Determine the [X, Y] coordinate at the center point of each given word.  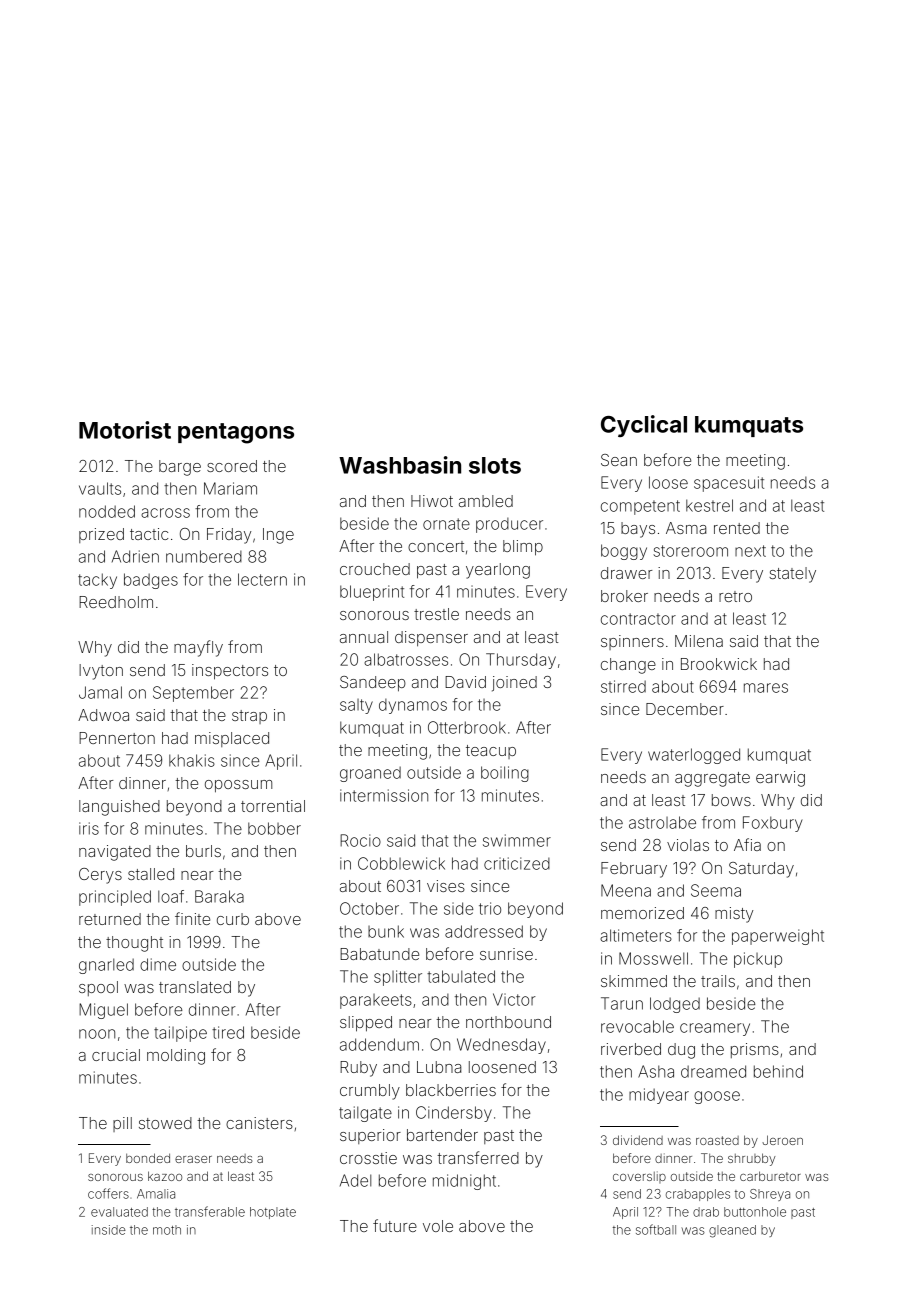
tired [228, 1032]
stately [792, 575]
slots [495, 465]
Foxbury [773, 824]
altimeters [636, 935]
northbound [508, 1022]
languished [119, 808]
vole [438, 1226]
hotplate [273, 1213]
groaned [370, 774]
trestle [436, 614]
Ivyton [101, 672]
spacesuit [729, 484]
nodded [107, 511]
